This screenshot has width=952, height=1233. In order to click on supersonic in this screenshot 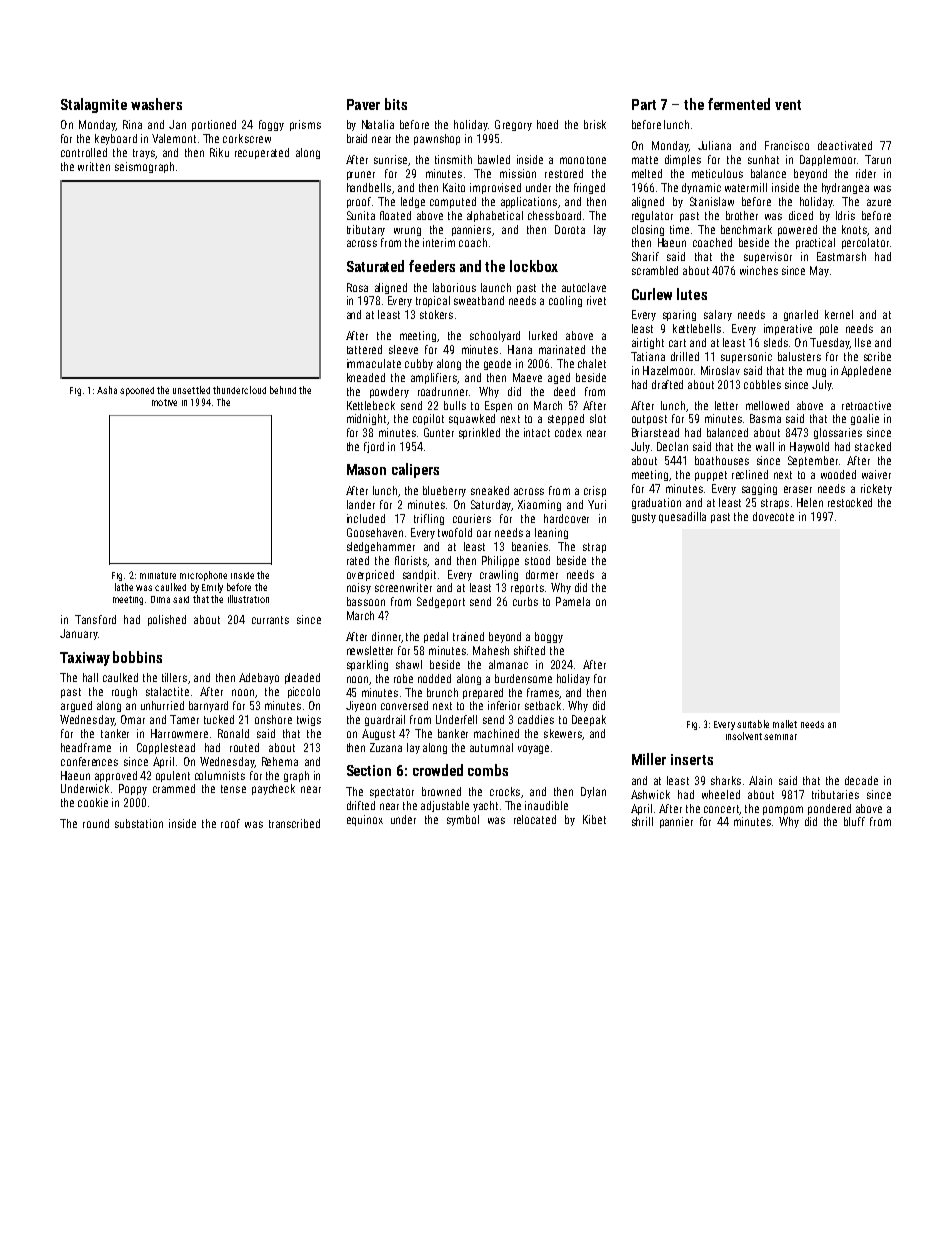, I will do `click(746, 357)`.
